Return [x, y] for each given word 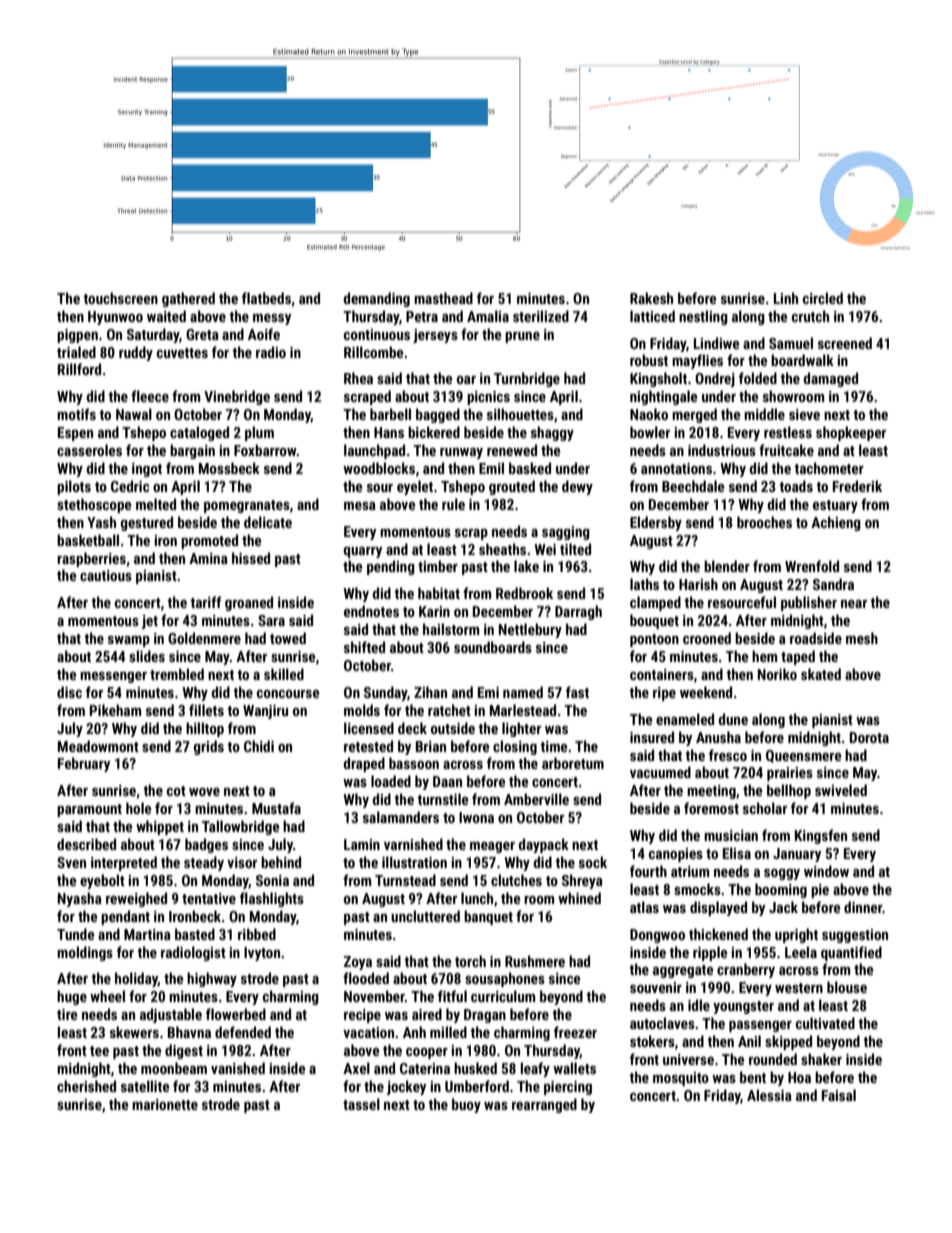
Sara [271, 620]
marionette [165, 1104]
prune [522, 337]
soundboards [493, 647]
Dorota [869, 737]
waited [166, 316]
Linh [786, 298]
